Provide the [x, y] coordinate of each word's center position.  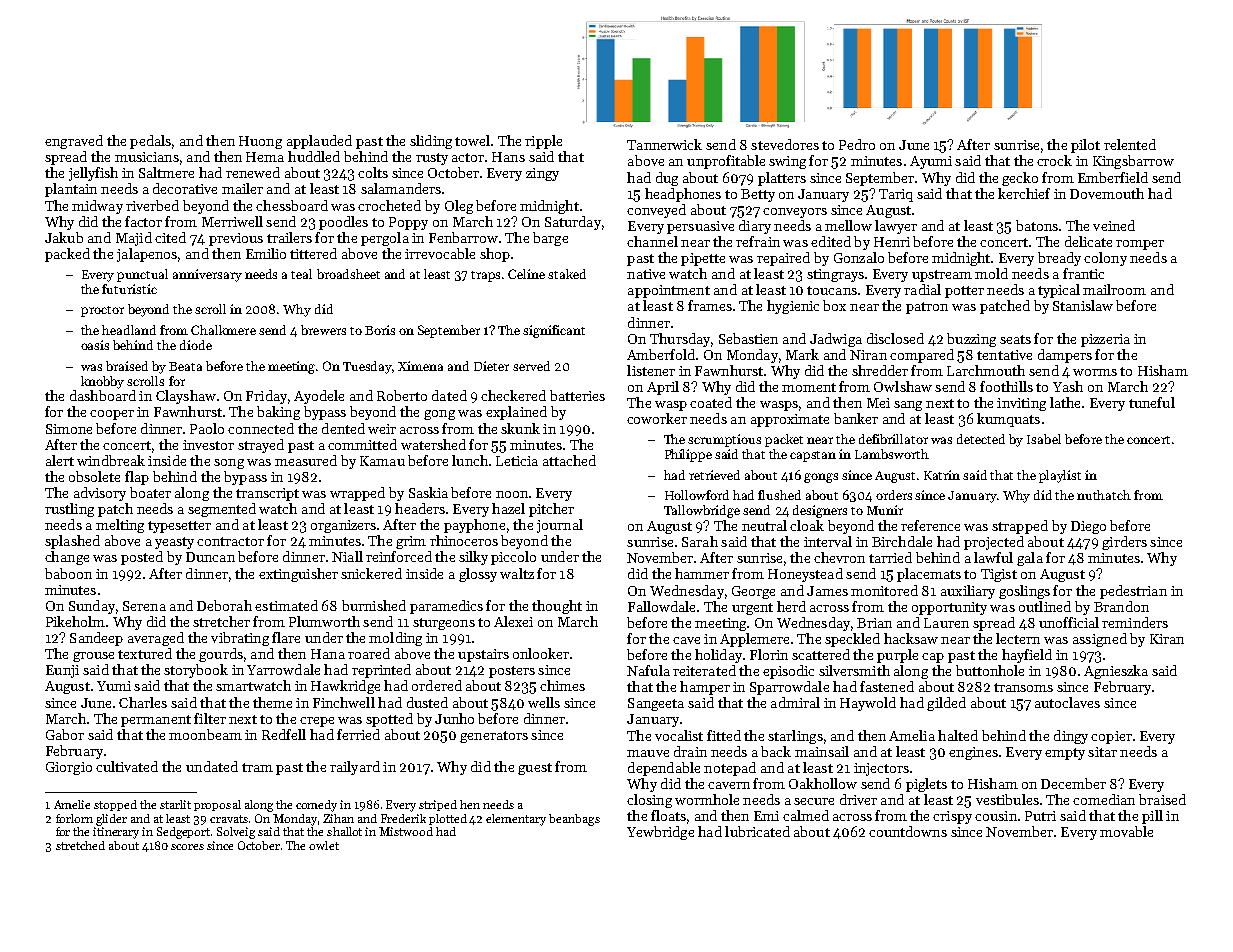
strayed [261, 446]
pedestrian [1133, 592]
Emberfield [1113, 177]
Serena [144, 606]
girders [1124, 543]
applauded [319, 142]
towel [472, 140]
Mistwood [406, 831]
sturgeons [444, 624]
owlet [324, 845]
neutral [764, 525]
